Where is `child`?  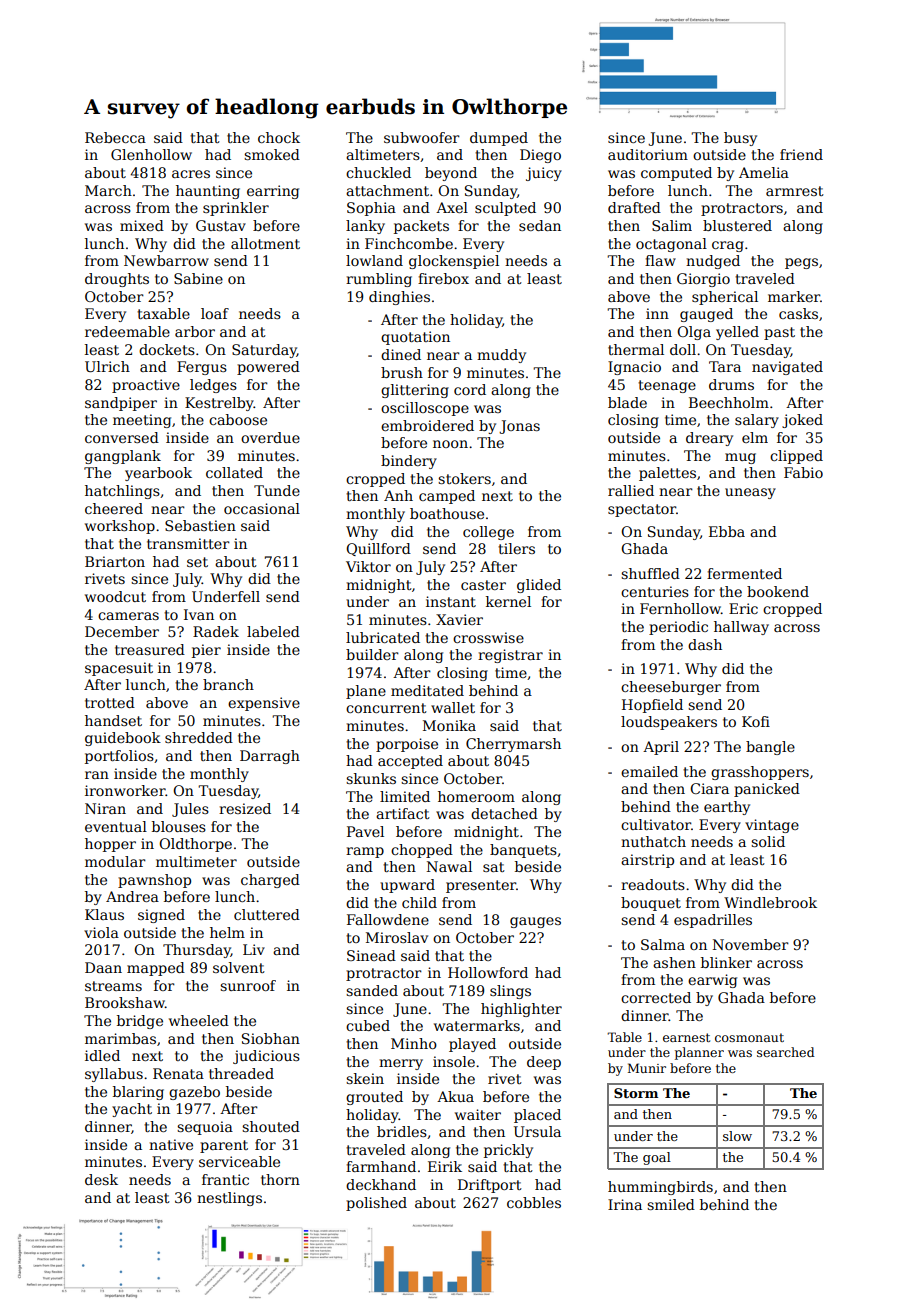 child is located at coordinates (419, 902).
